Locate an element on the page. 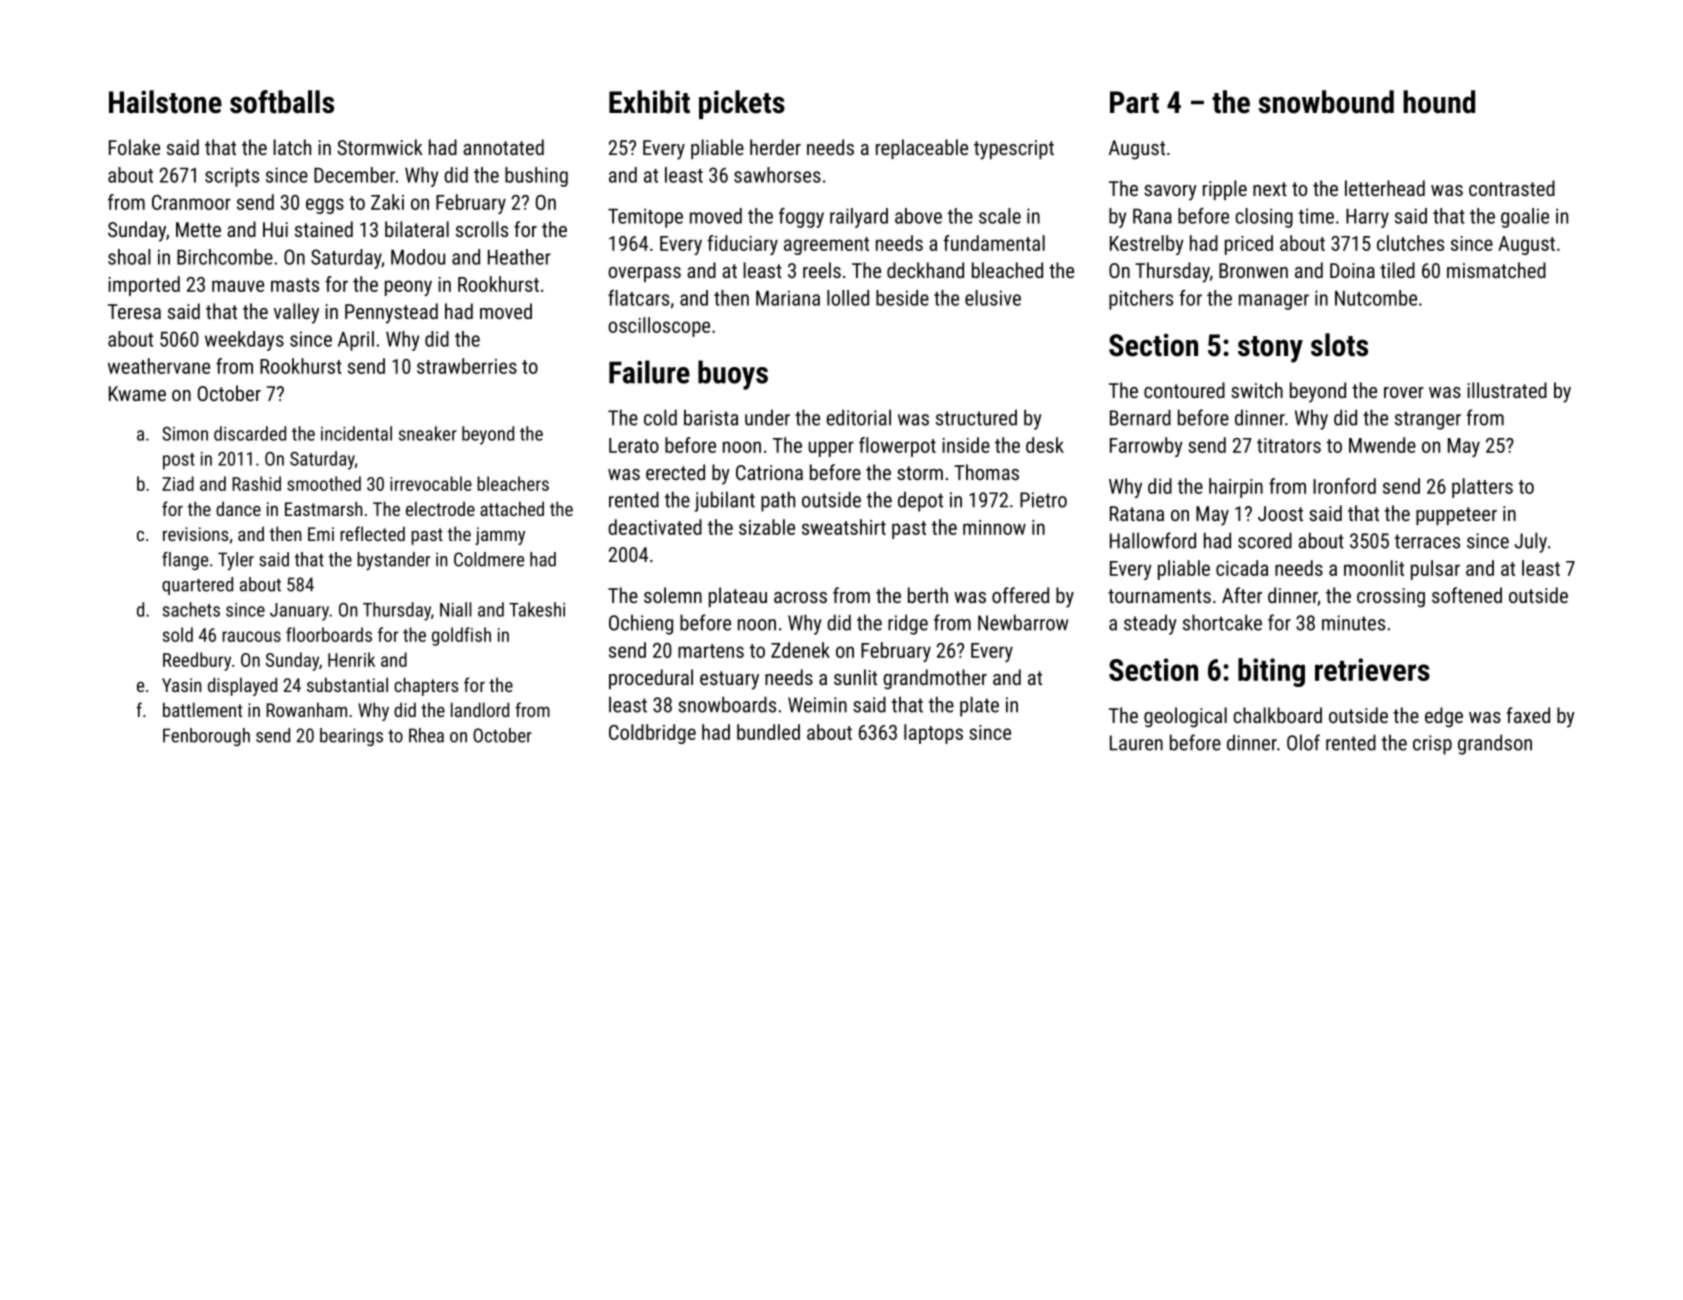 This image has width=1683, height=1300. Fenborough is located at coordinates (206, 737).
